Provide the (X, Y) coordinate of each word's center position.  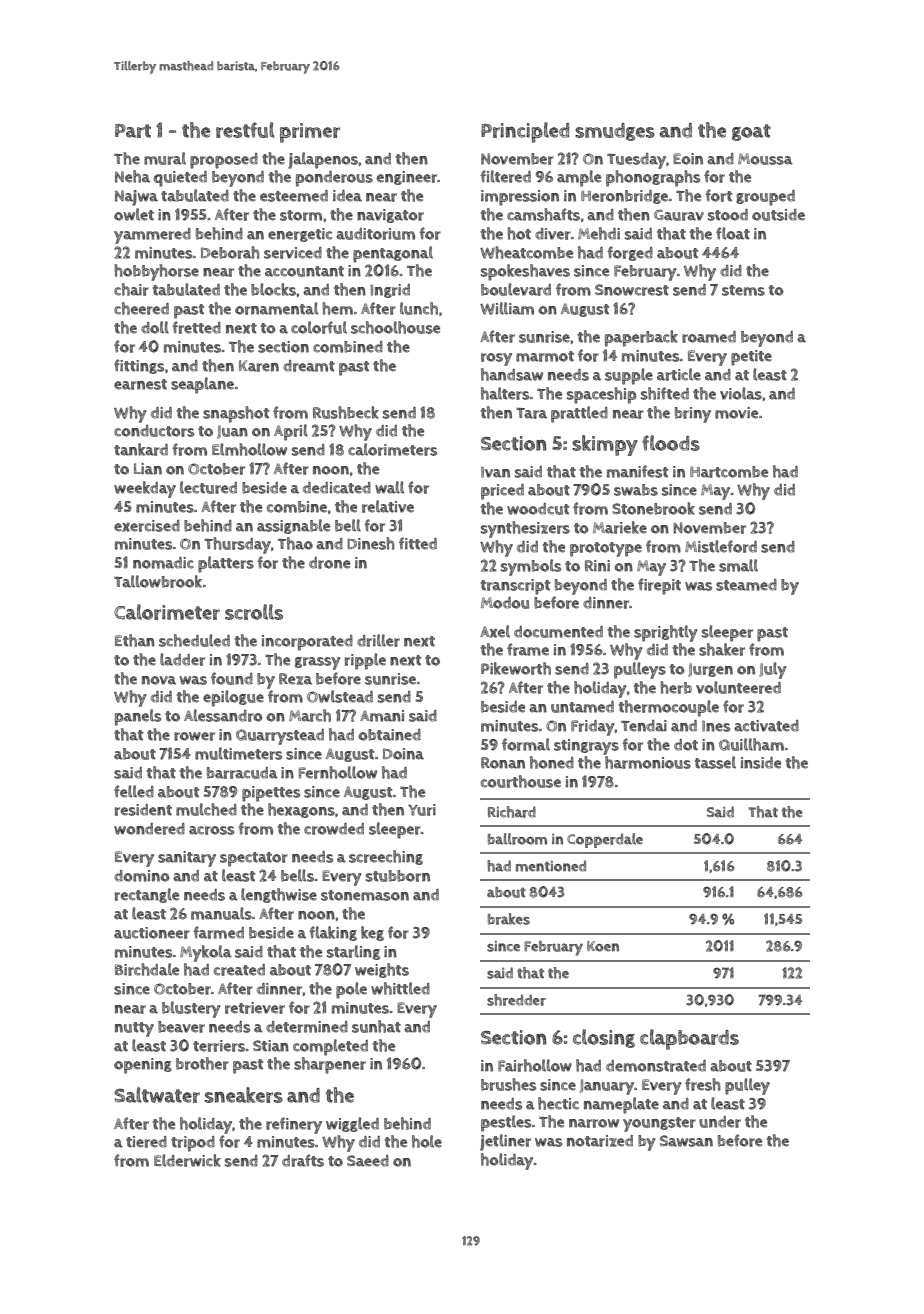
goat (751, 132)
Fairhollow (535, 1065)
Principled (525, 132)
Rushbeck (346, 412)
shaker (722, 649)
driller (378, 640)
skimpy (605, 445)
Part (133, 131)
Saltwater (157, 1095)
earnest (140, 384)
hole (427, 1141)
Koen (603, 946)
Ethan (135, 640)
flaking (333, 933)
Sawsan (686, 1141)
